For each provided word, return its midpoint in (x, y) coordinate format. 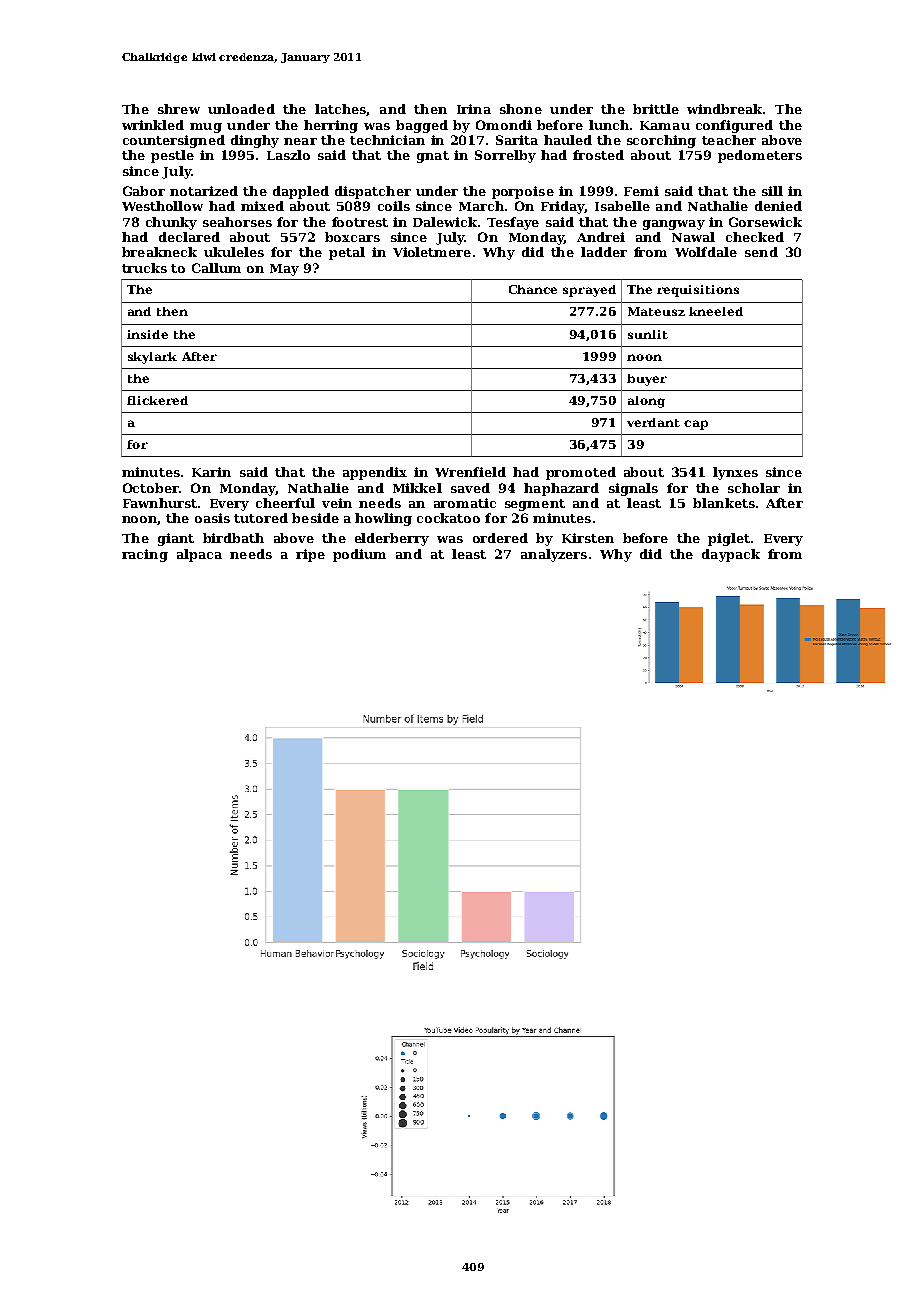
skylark (152, 358)
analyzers (554, 555)
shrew (179, 109)
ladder (604, 252)
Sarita (517, 140)
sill (772, 191)
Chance (533, 289)
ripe (310, 555)
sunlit (648, 334)
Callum (216, 268)
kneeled (716, 311)
